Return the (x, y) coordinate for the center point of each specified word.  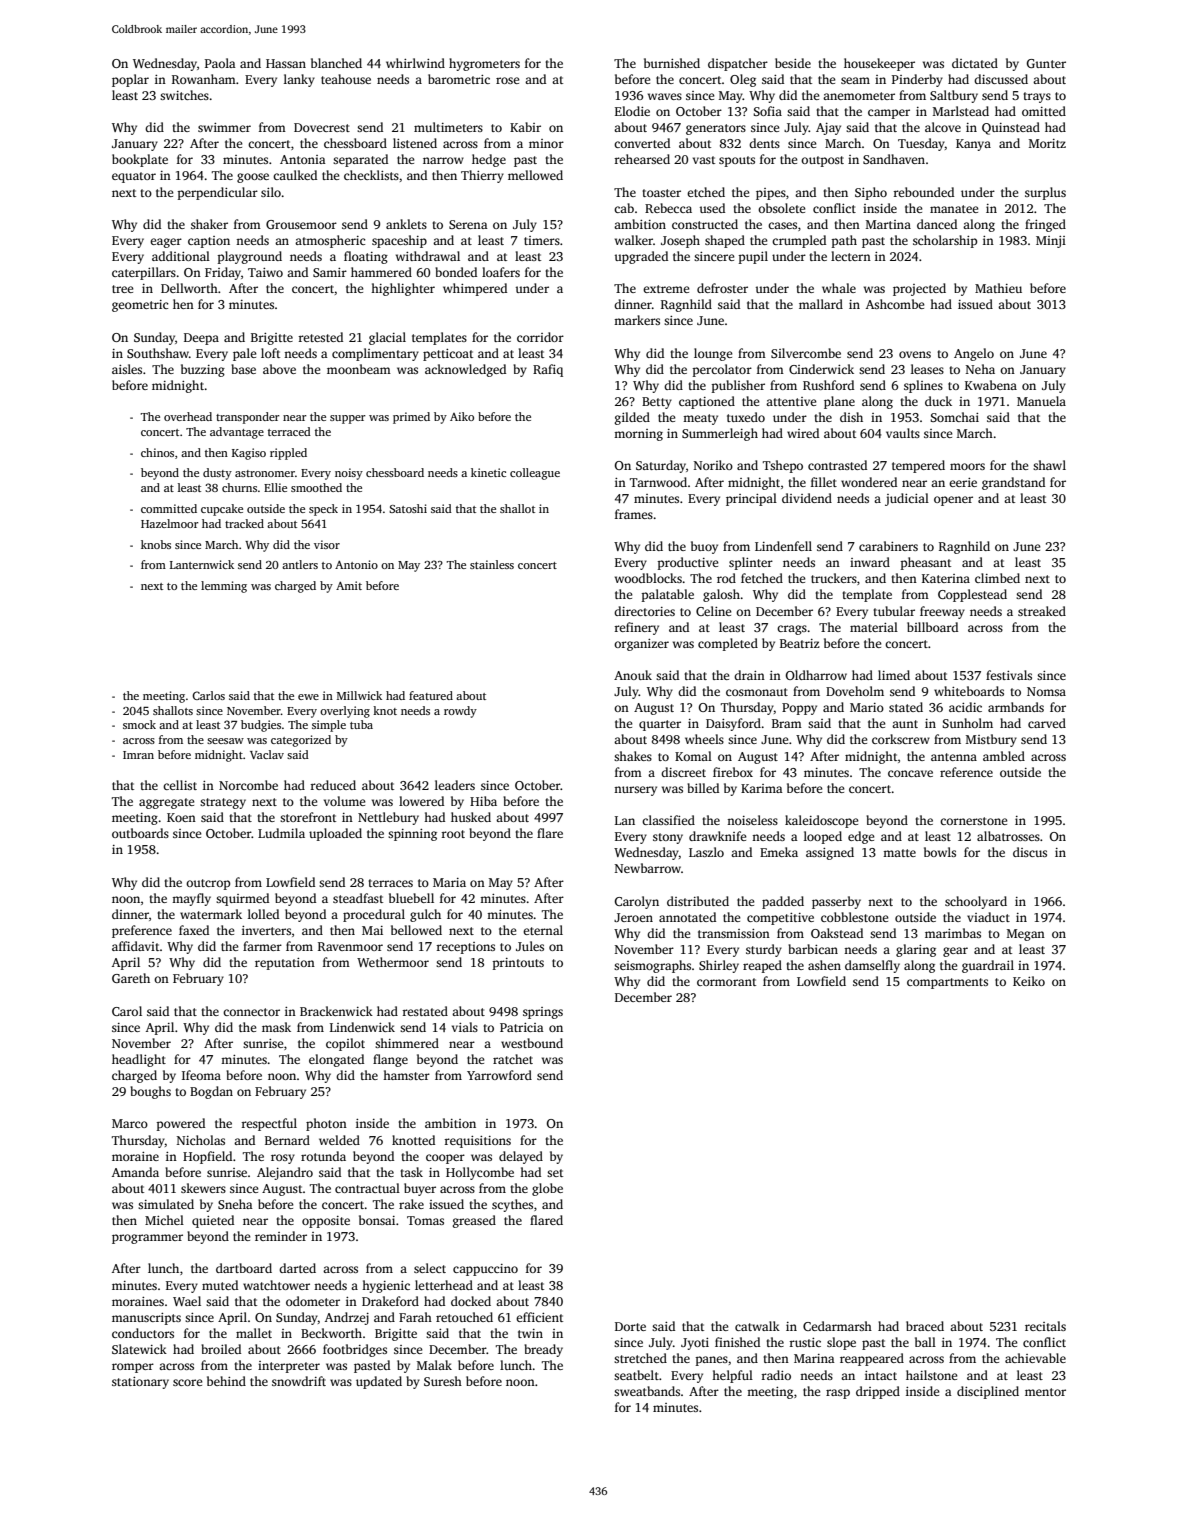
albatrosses (1008, 836)
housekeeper (879, 64)
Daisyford (733, 724)
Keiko (1029, 981)
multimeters (448, 127)
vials (465, 1027)
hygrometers (484, 64)
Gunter (1046, 63)
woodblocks (648, 578)
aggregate (167, 803)
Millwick (359, 695)
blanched (336, 63)
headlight (139, 1060)
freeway (942, 612)
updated (379, 1382)
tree (123, 289)
